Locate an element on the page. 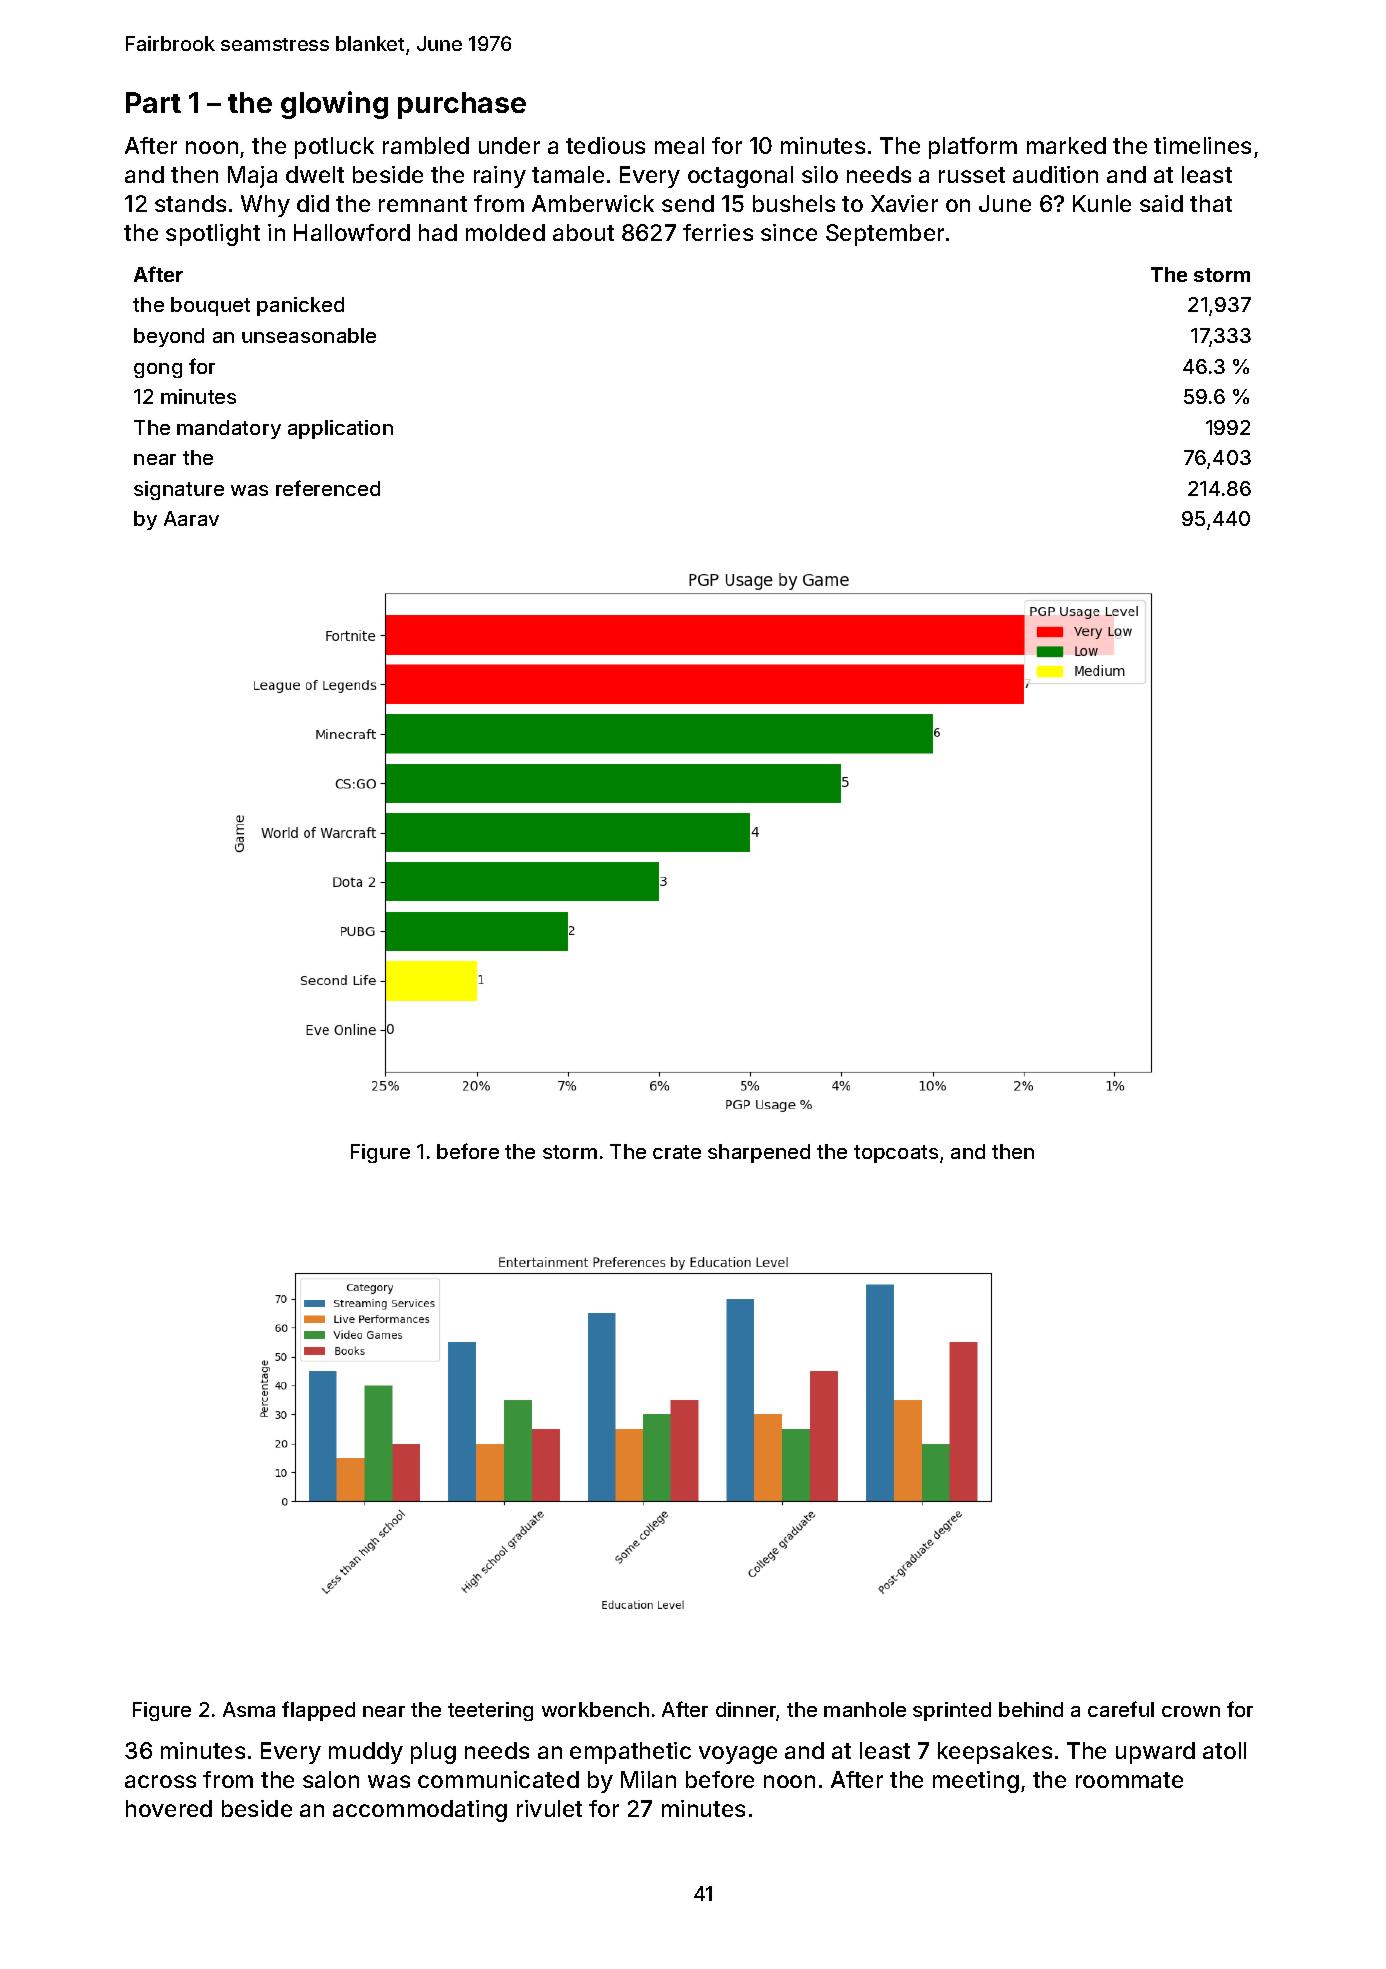 The image size is (1386, 1969). Kunle is located at coordinates (1102, 203).
